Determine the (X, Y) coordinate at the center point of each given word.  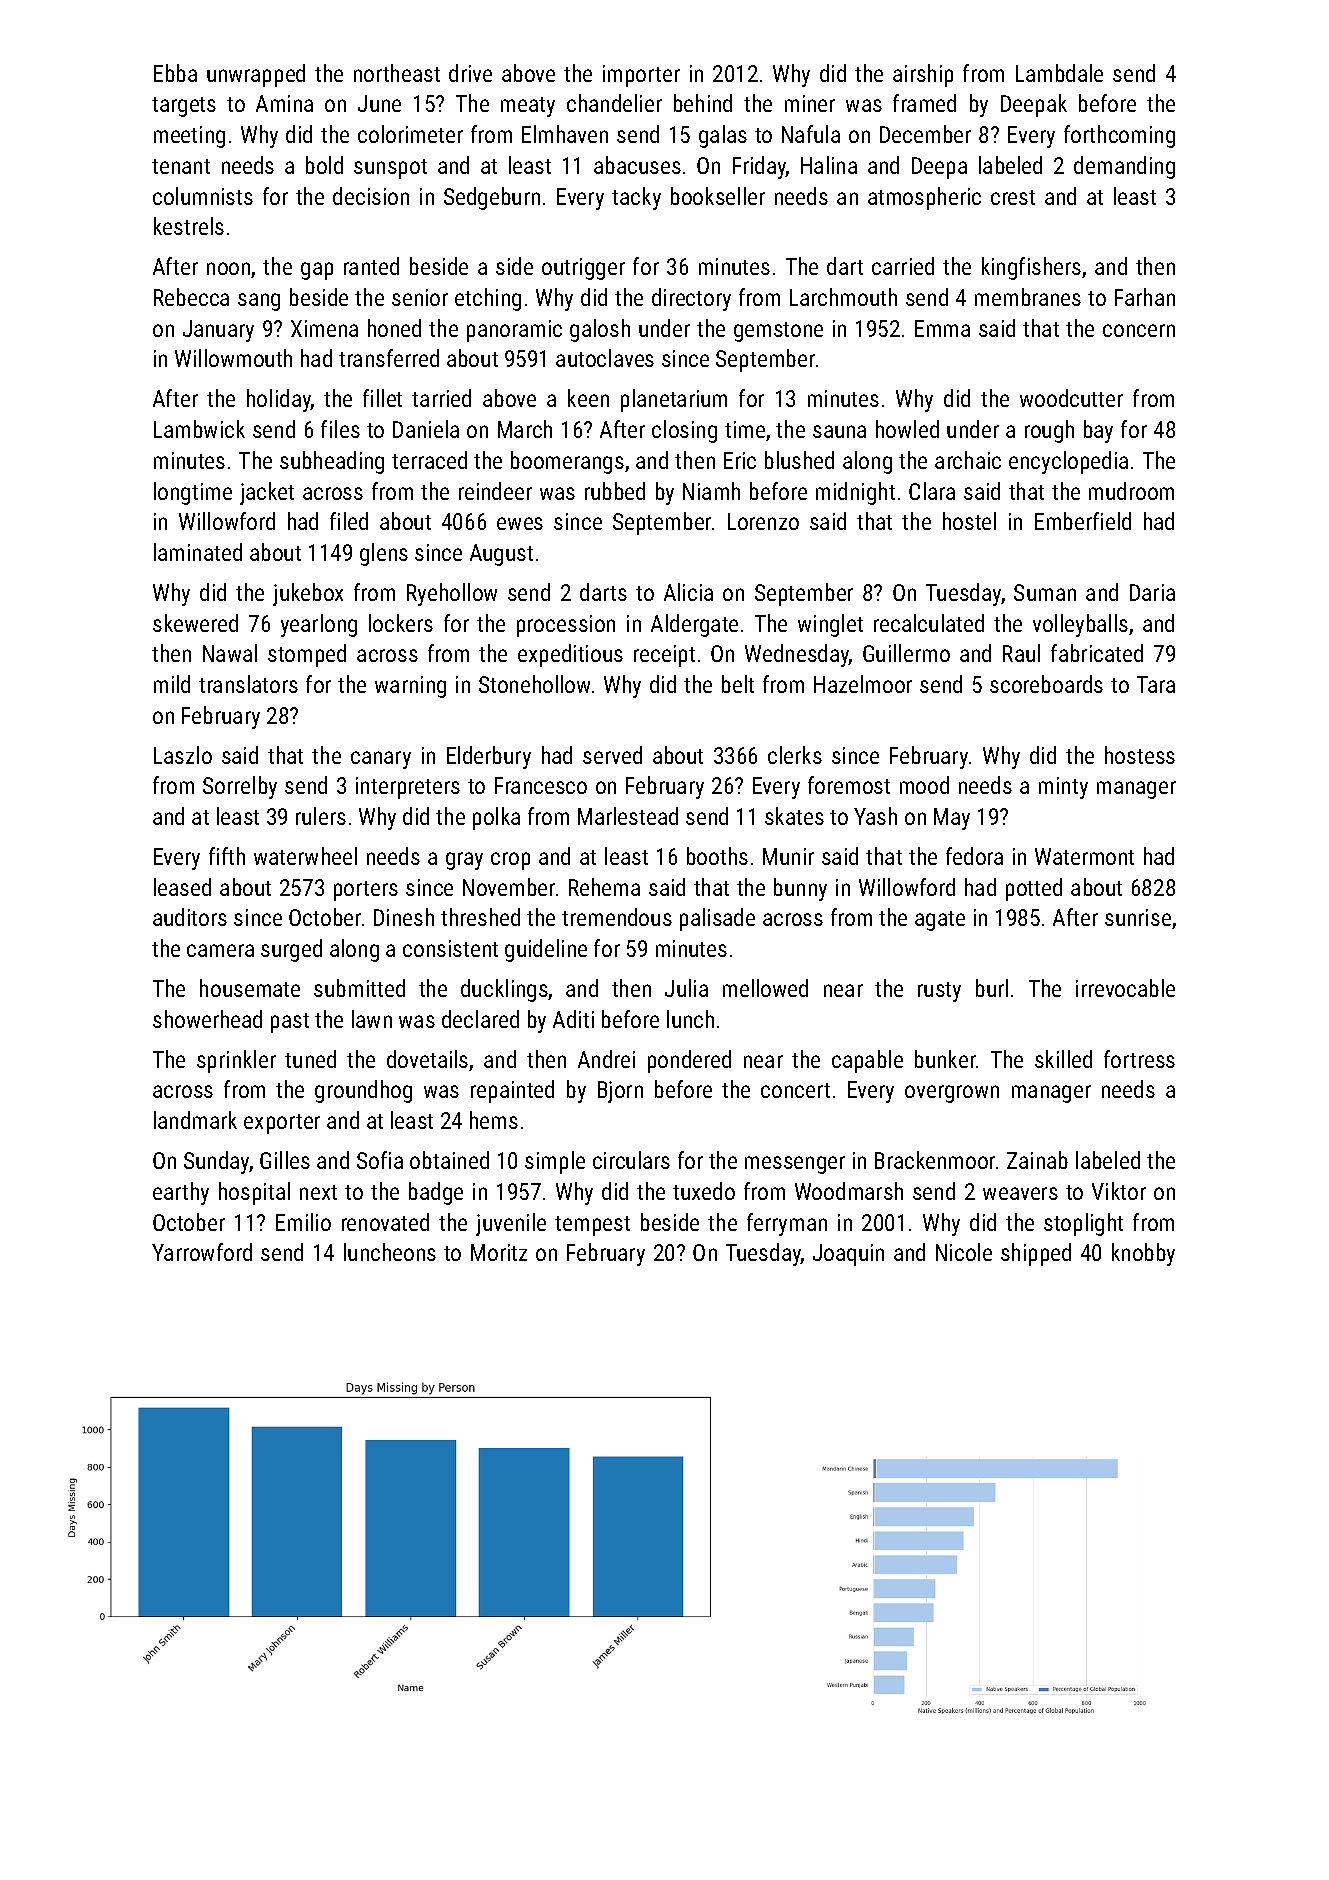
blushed (799, 460)
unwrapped (256, 75)
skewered (195, 623)
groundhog (363, 1091)
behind (703, 103)
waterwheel (305, 856)
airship (923, 75)
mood (924, 785)
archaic (968, 460)
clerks (795, 755)
